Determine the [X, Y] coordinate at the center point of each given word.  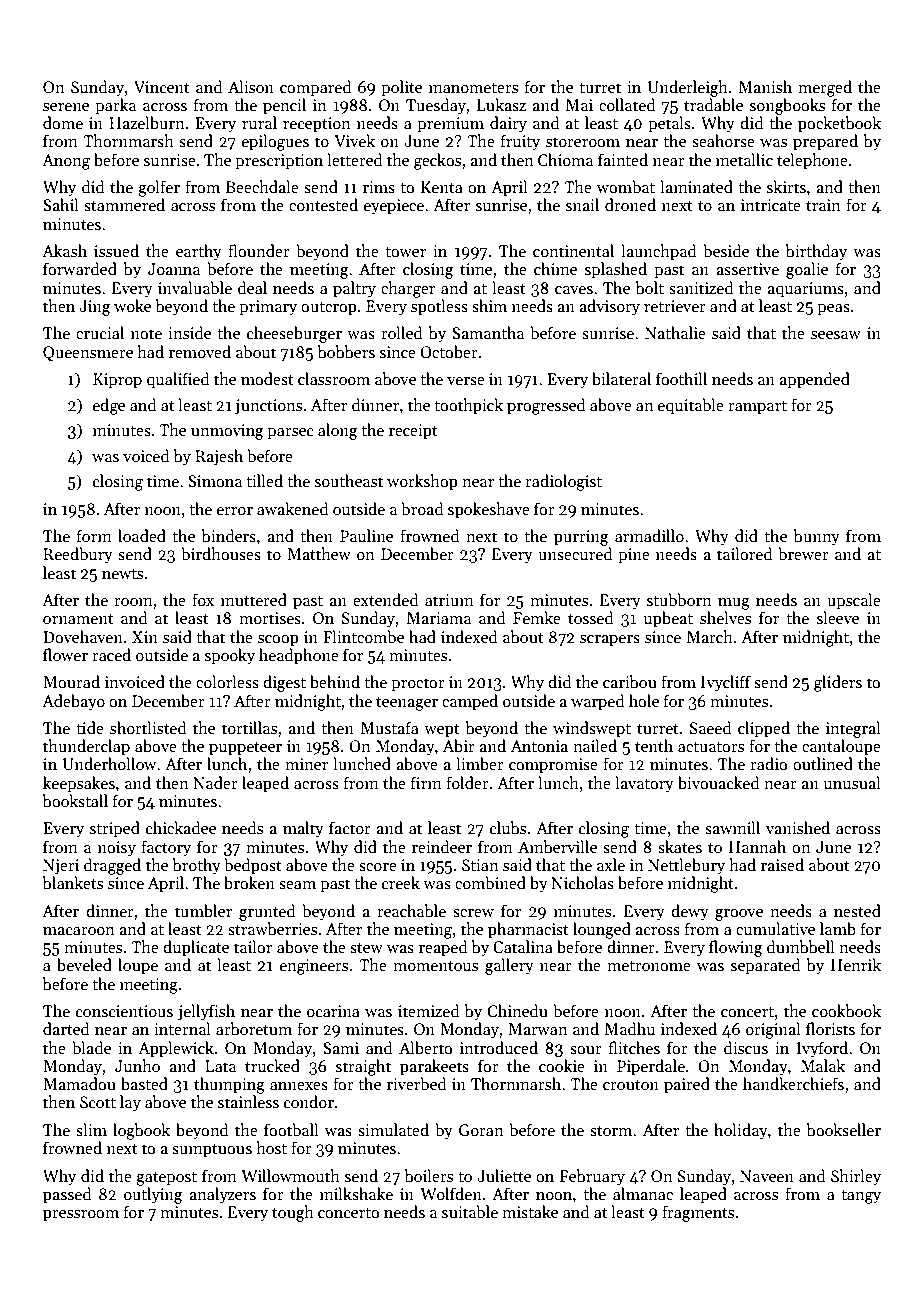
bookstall [75, 801]
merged [825, 88]
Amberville [557, 847]
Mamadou [79, 1083]
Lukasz [501, 105]
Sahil [61, 205]
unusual [852, 782]
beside [726, 250]
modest [267, 379]
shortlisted [148, 727]
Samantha [488, 333]
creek [401, 882]
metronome [649, 966]
